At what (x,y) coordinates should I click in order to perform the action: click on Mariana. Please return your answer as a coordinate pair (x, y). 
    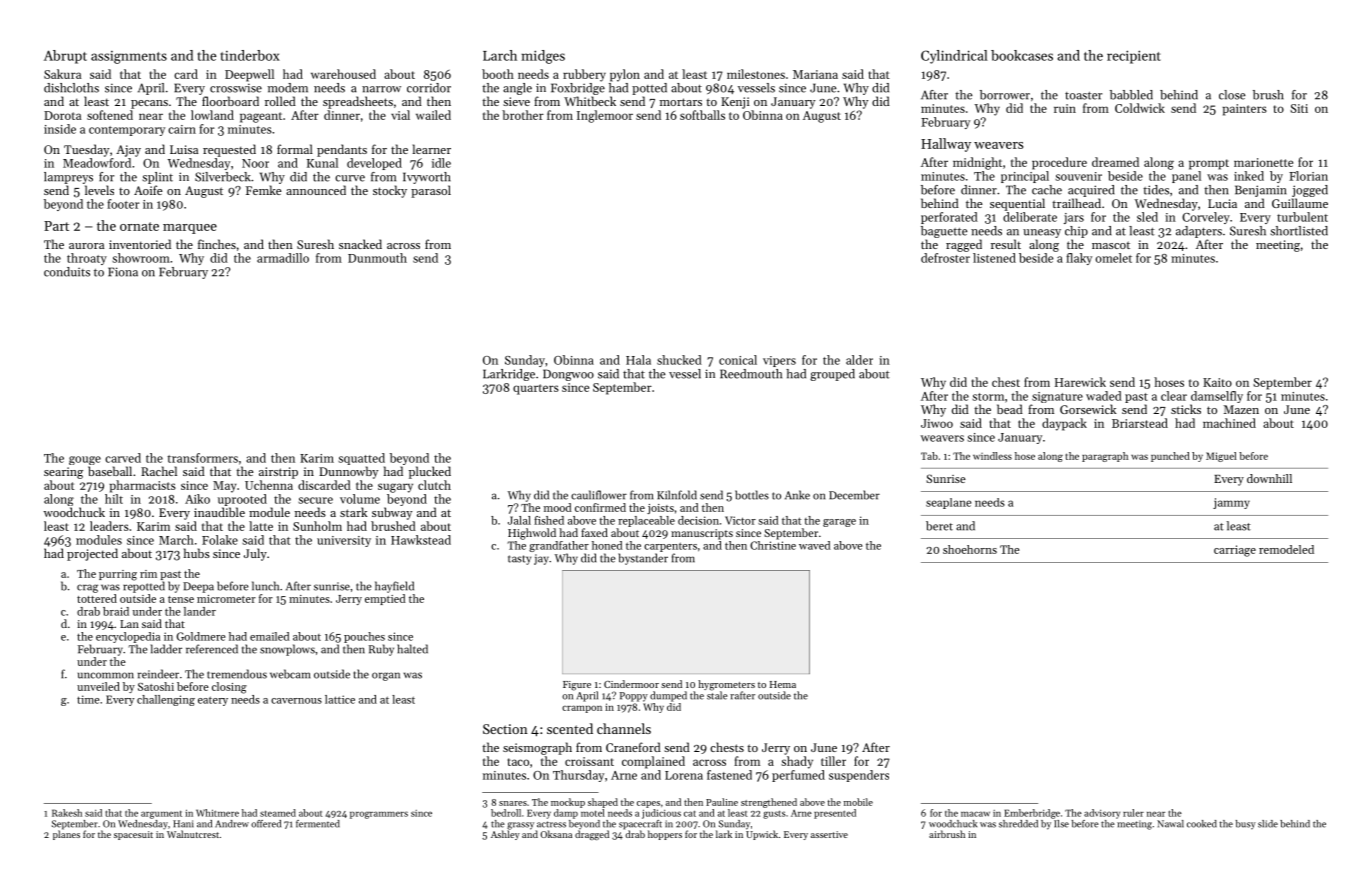
    Looking at the image, I should click on (815, 74).
